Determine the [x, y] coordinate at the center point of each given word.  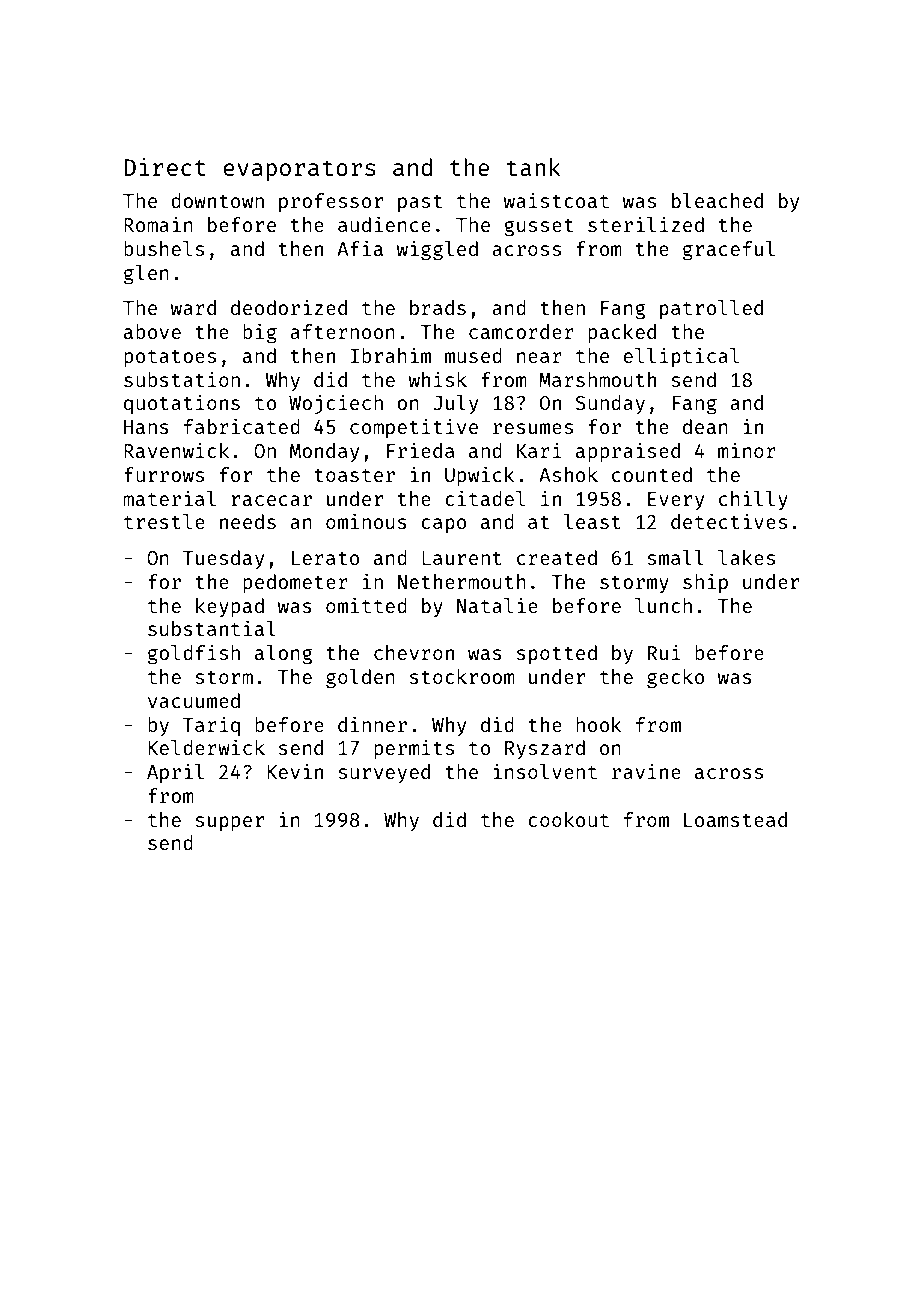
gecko [675, 679]
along [283, 655]
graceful [729, 251]
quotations [182, 404]
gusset [538, 228]
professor [331, 202]
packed [622, 333]
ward [193, 307]
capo [443, 525]
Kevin [295, 771]
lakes [746, 557]
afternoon [342, 331]
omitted [366, 605]
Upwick [480, 476]
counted [652, 474]
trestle [164, 521]
